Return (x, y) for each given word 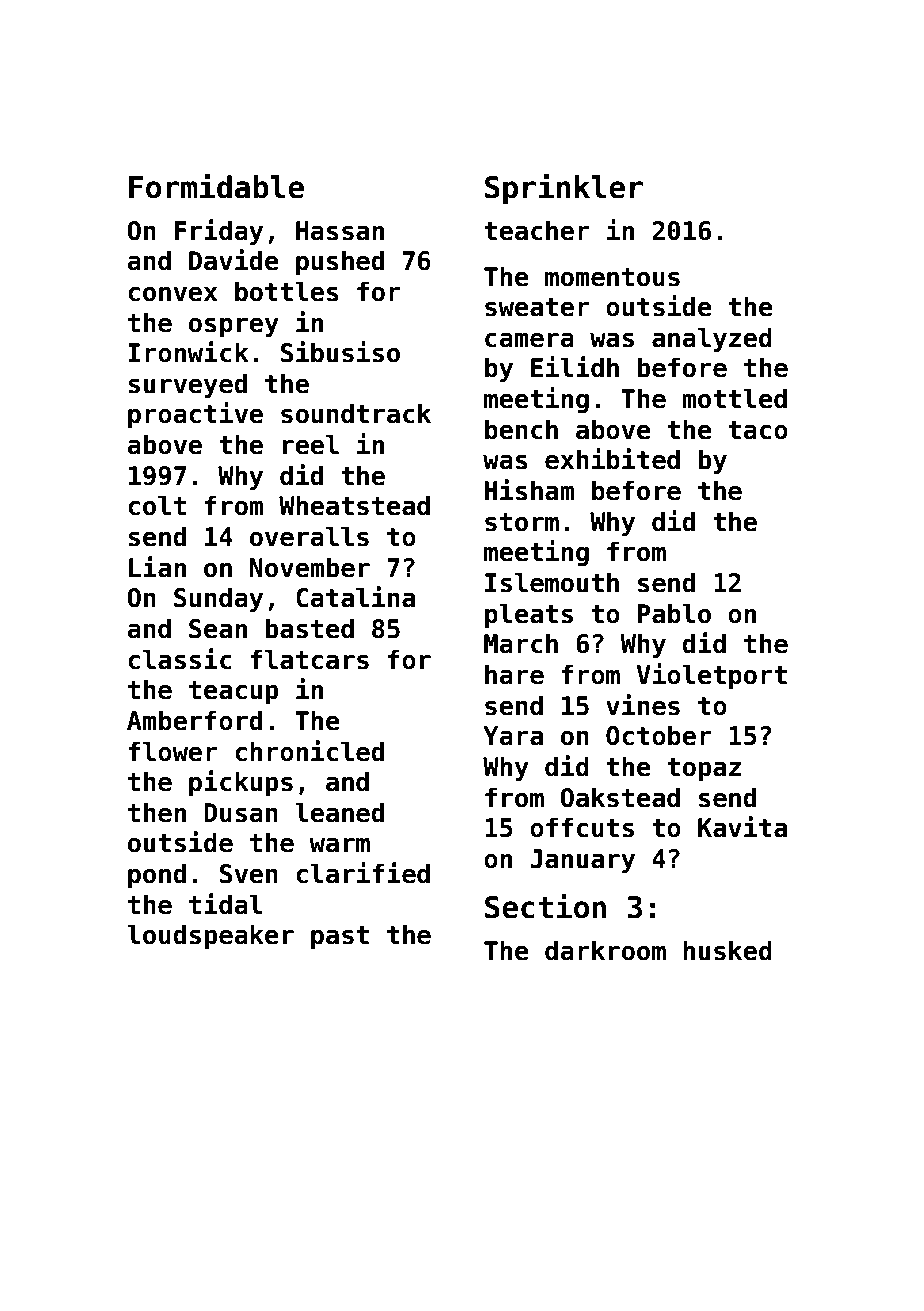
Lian (157, 567)
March (521, 643)
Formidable (216, 186)
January (582, 861)
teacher (537, 230)
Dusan (241, 813)
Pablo (674, 613)
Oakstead (620, 797)
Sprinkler (564, 189)
